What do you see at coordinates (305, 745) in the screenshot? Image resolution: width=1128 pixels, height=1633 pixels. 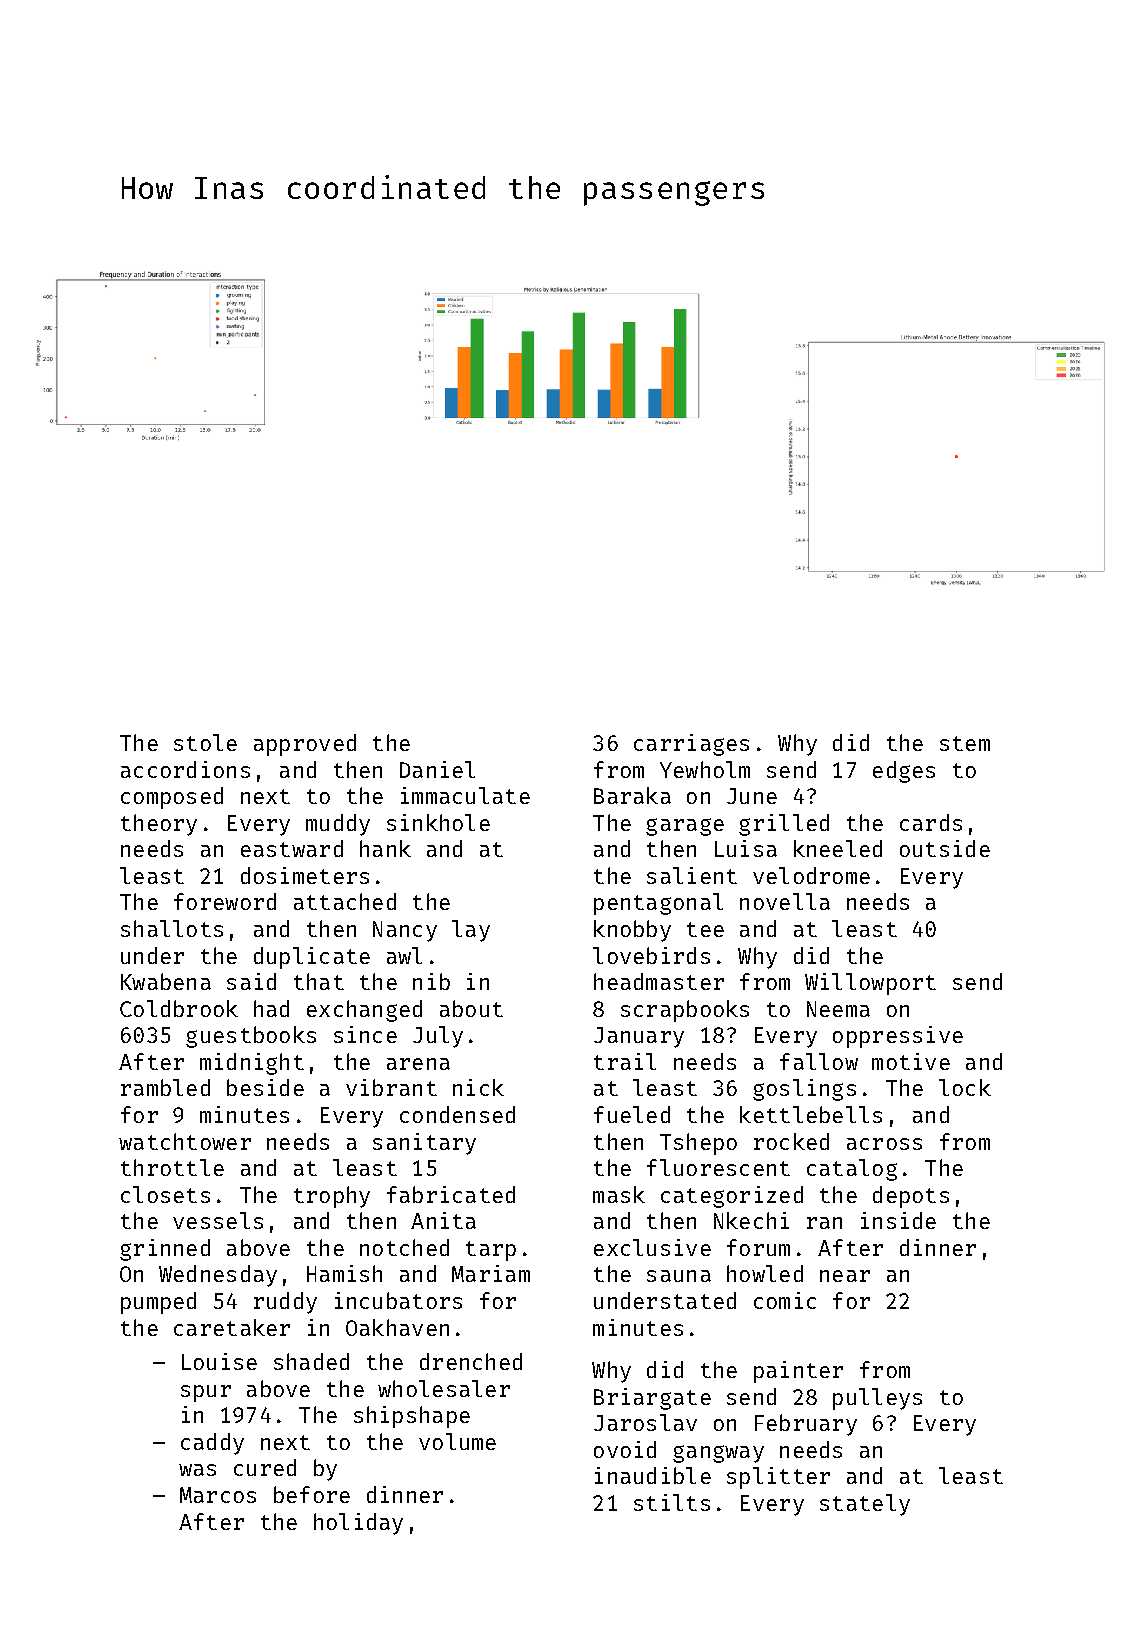 I see `approved` at bounding box center [305, 745].
